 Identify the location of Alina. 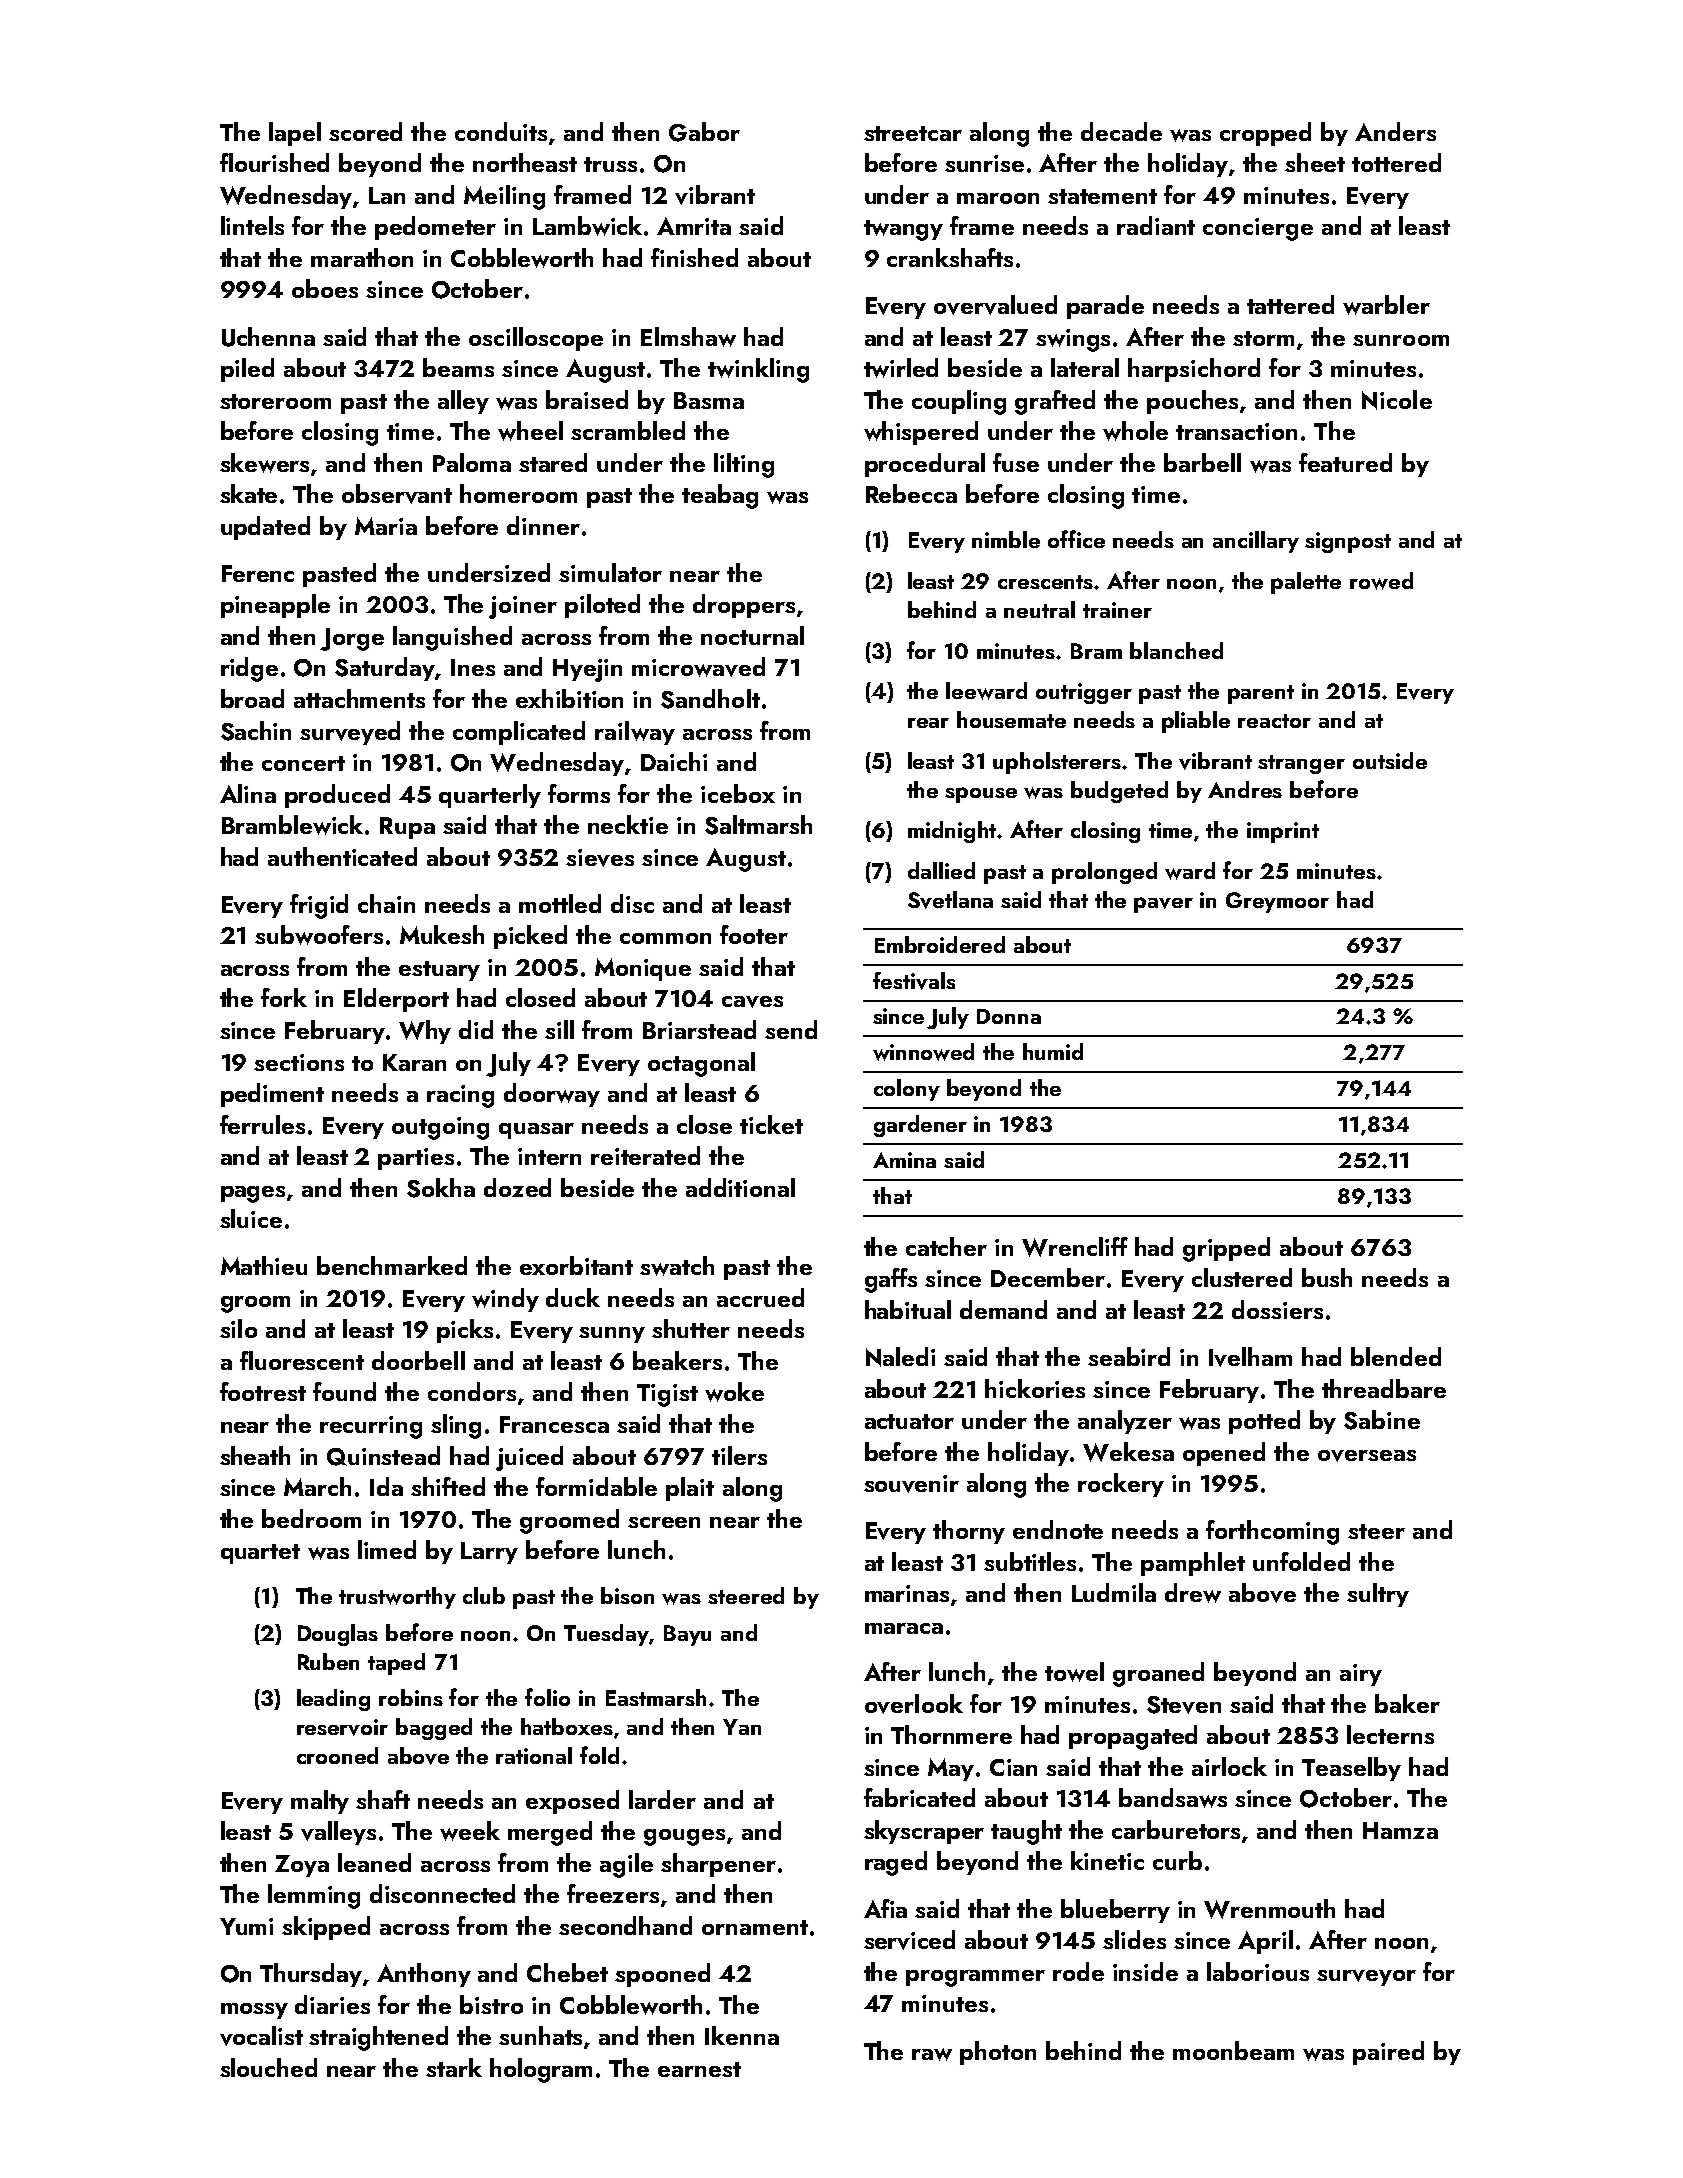
(248, 793).
